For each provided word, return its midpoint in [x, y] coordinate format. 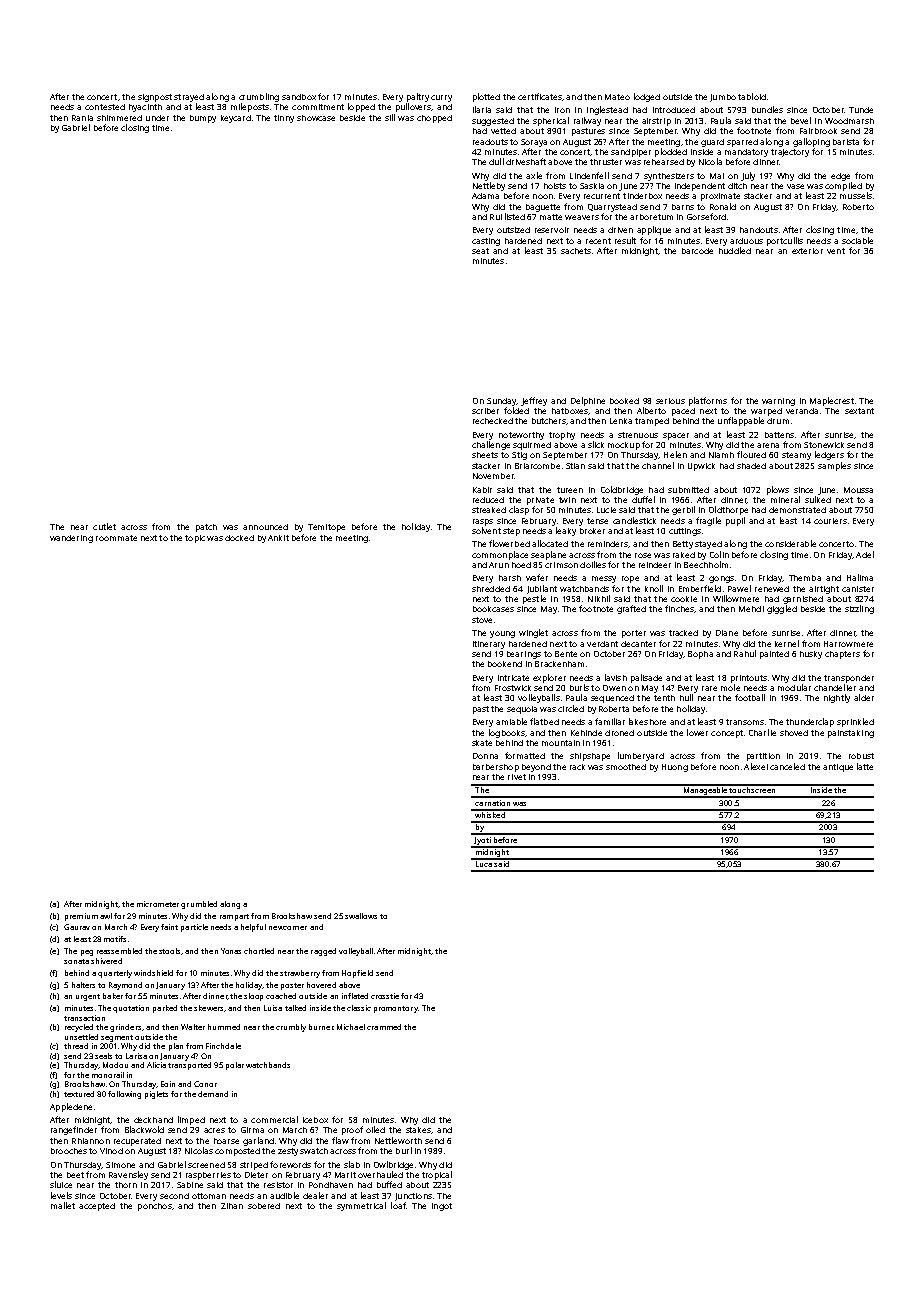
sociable [857, 240]
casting [486, 242]
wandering [71, 539]
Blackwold [144, 1129]
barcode [697, 251]
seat [480, 251]
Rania [82, 118]
